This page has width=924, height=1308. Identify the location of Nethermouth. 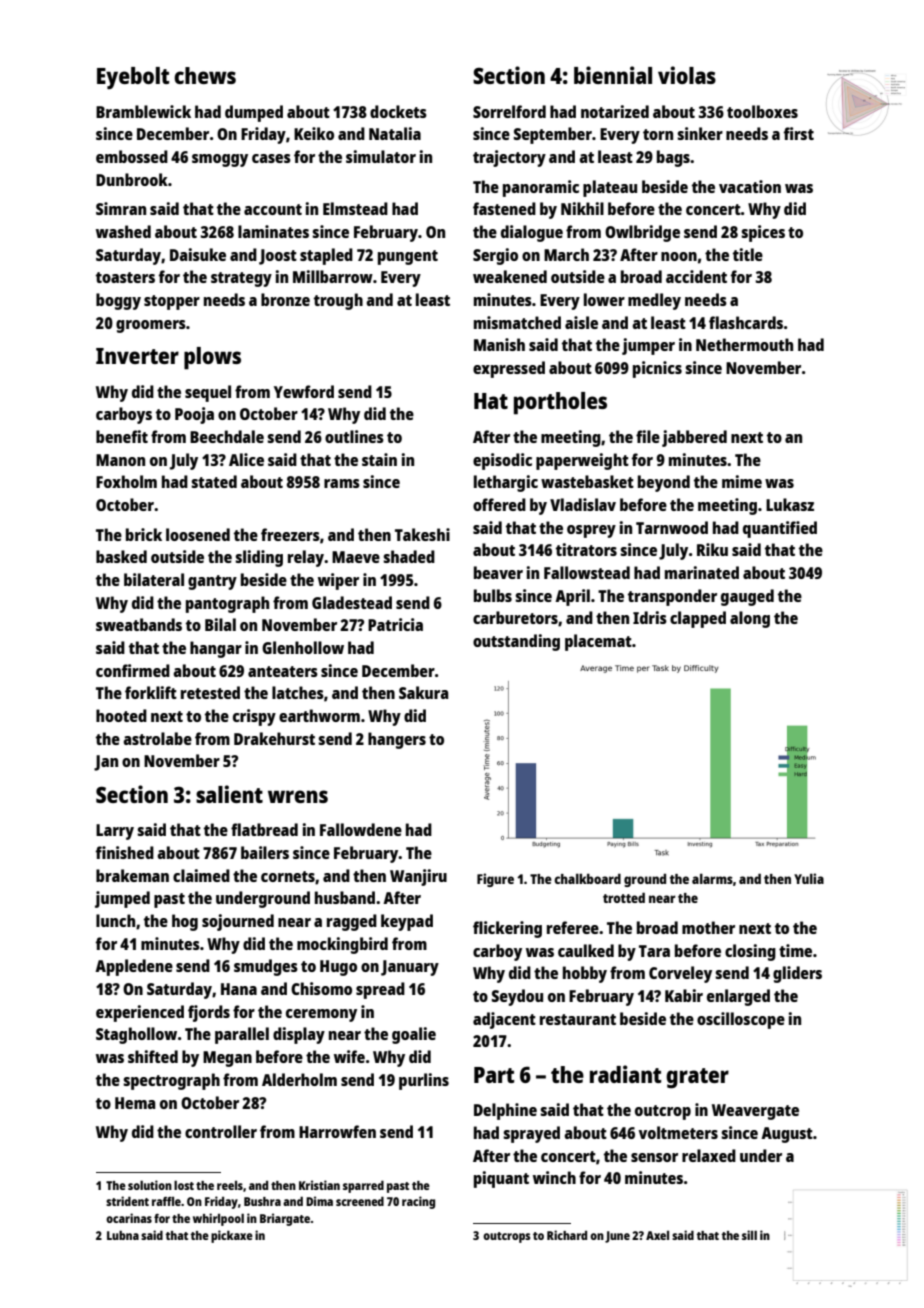
(744, 344).
